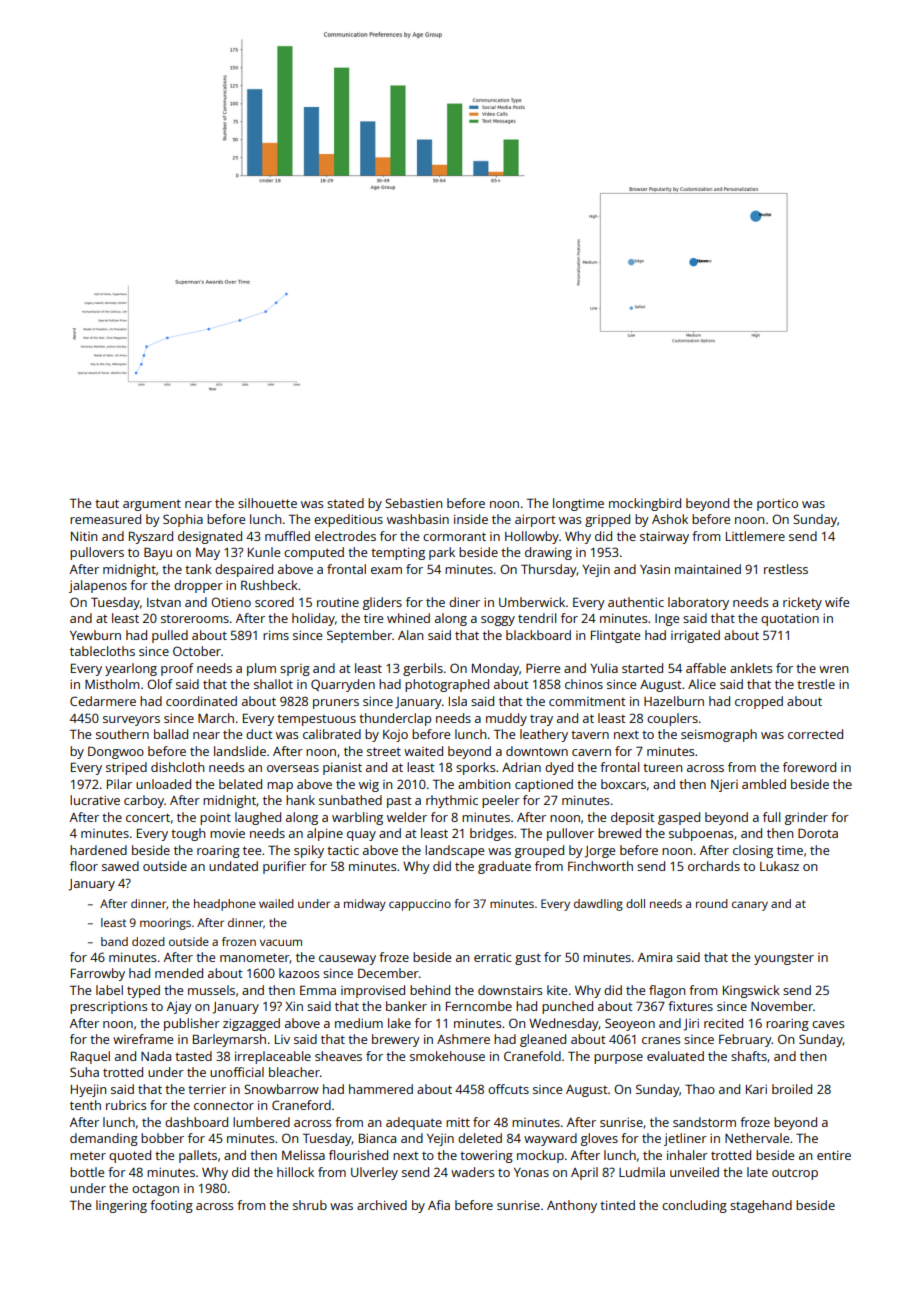 The image size is (924, 1308). What do you see at coordinates (777, 504) in the screenshot?
I see `portico` at bounding box center [777, 504].
